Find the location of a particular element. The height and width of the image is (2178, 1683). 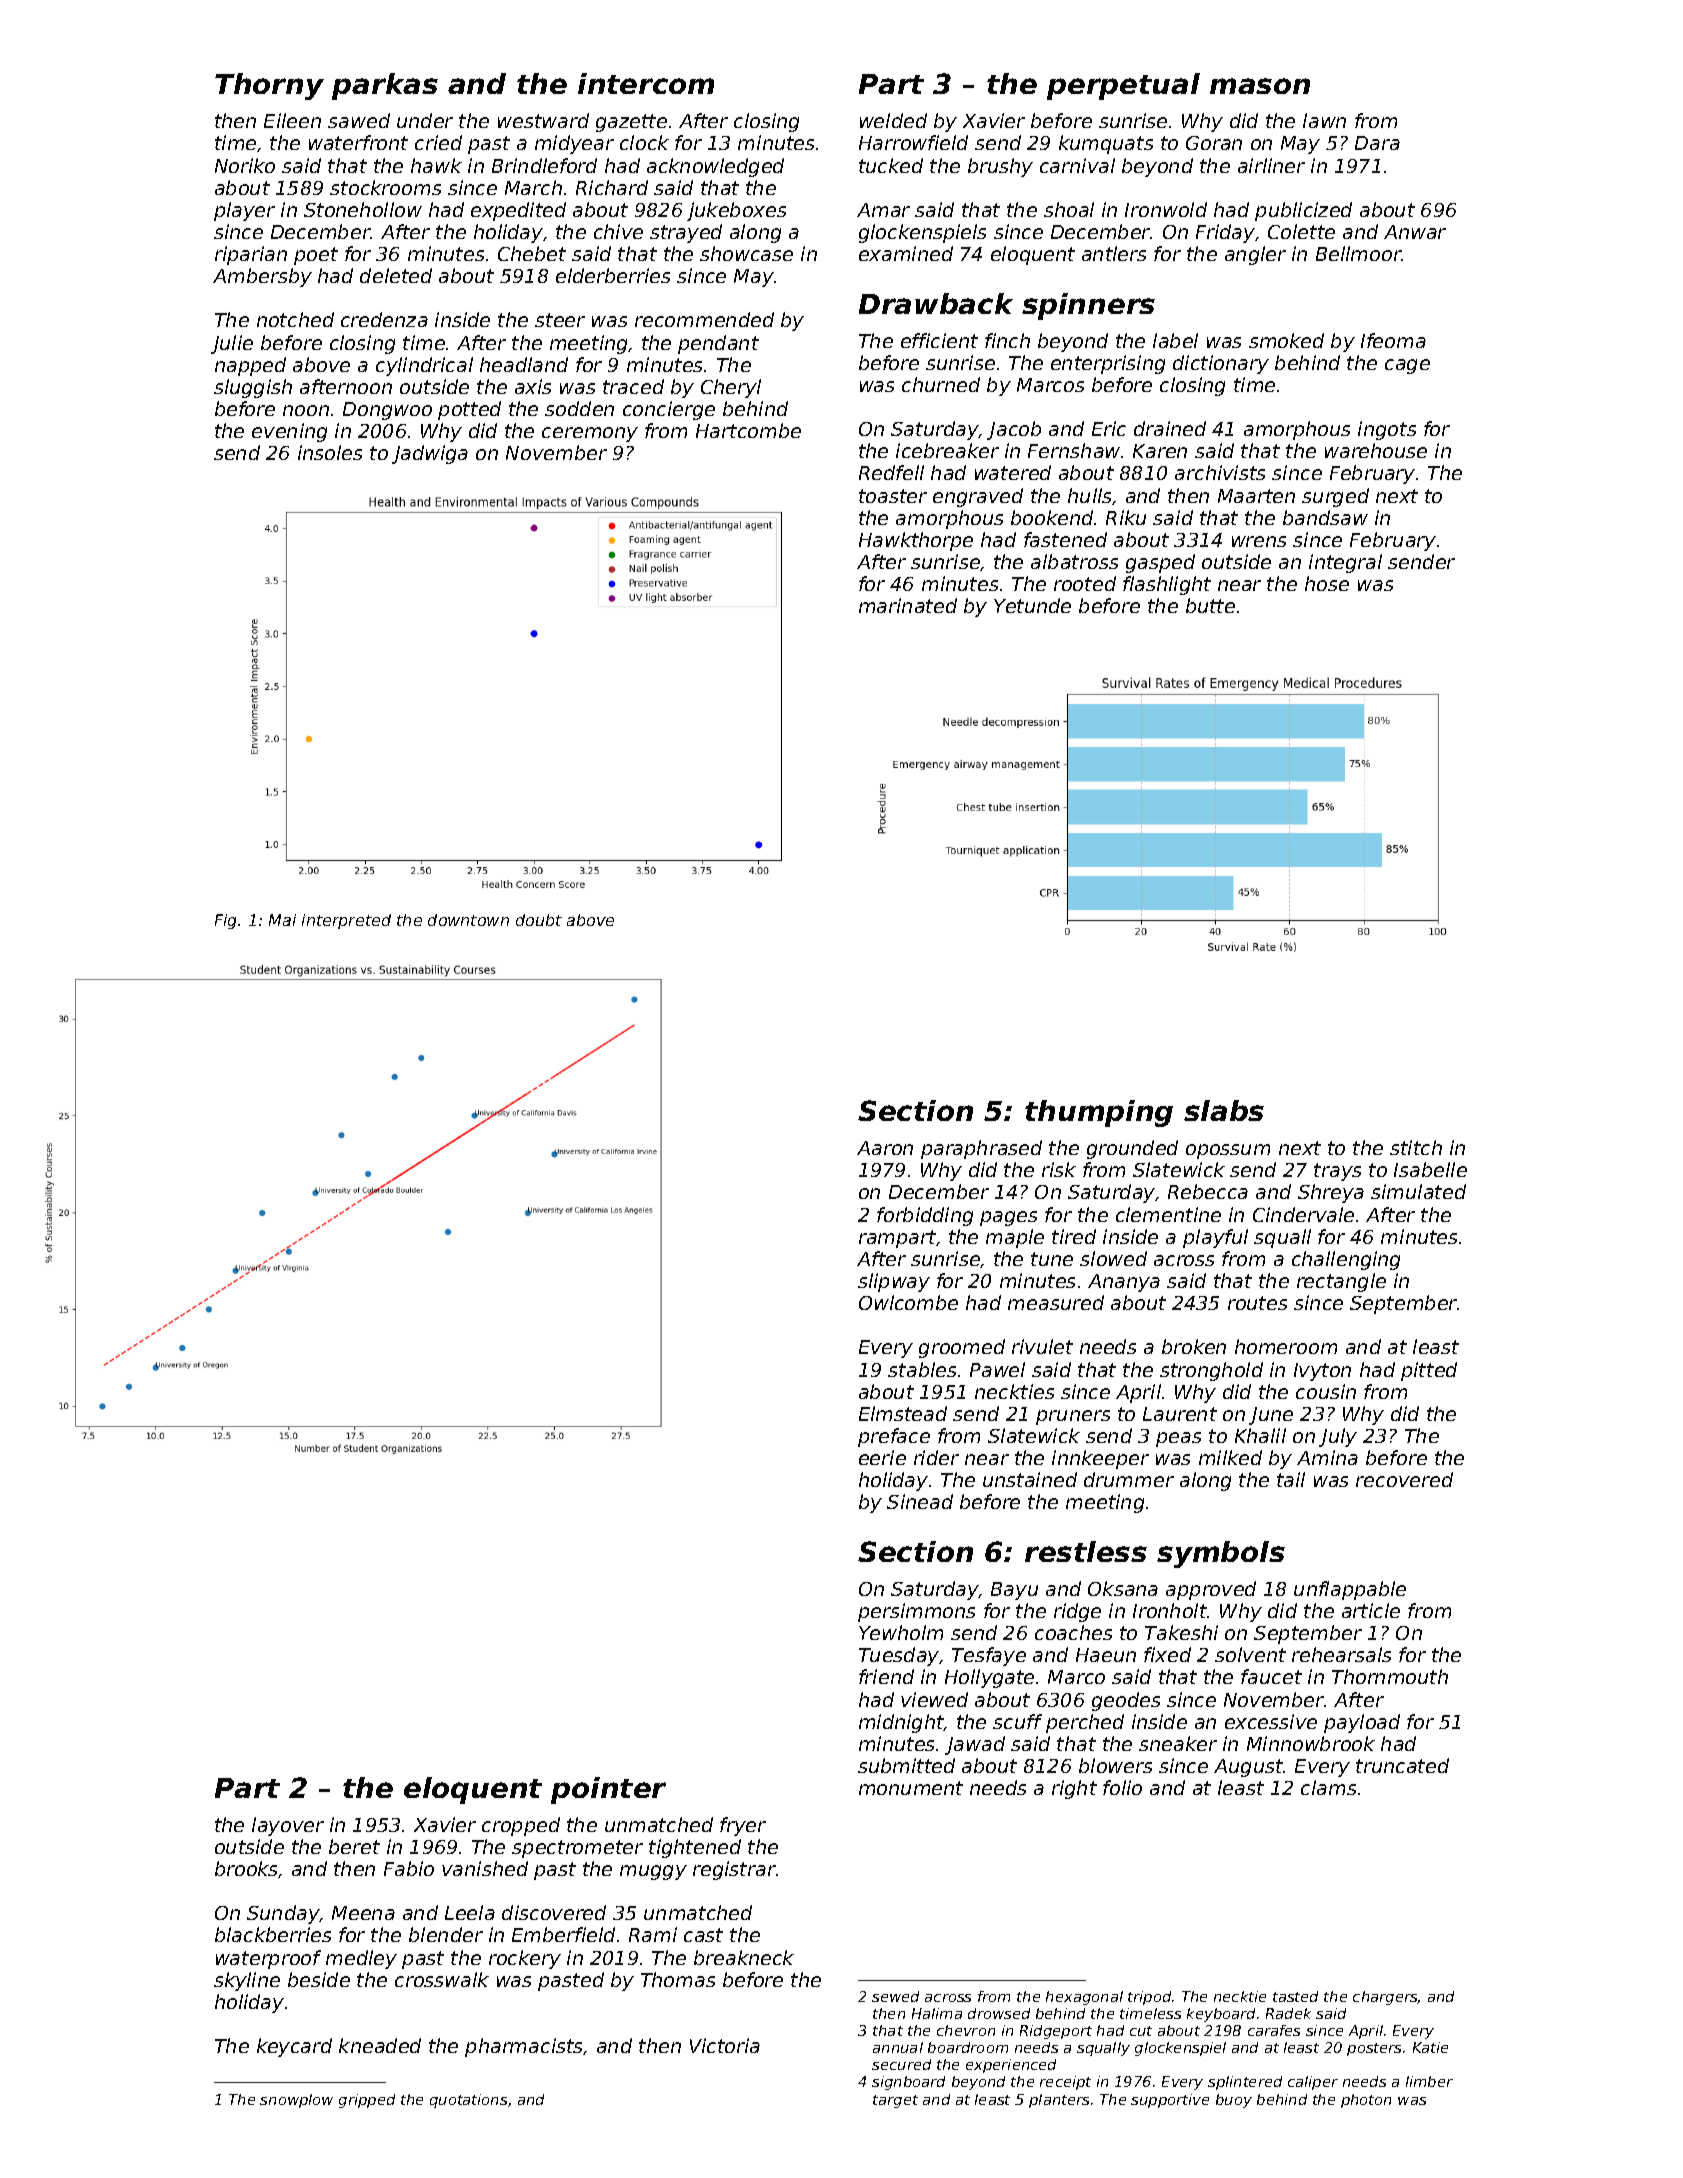

ingots is located at coordinates (1387, 430).
